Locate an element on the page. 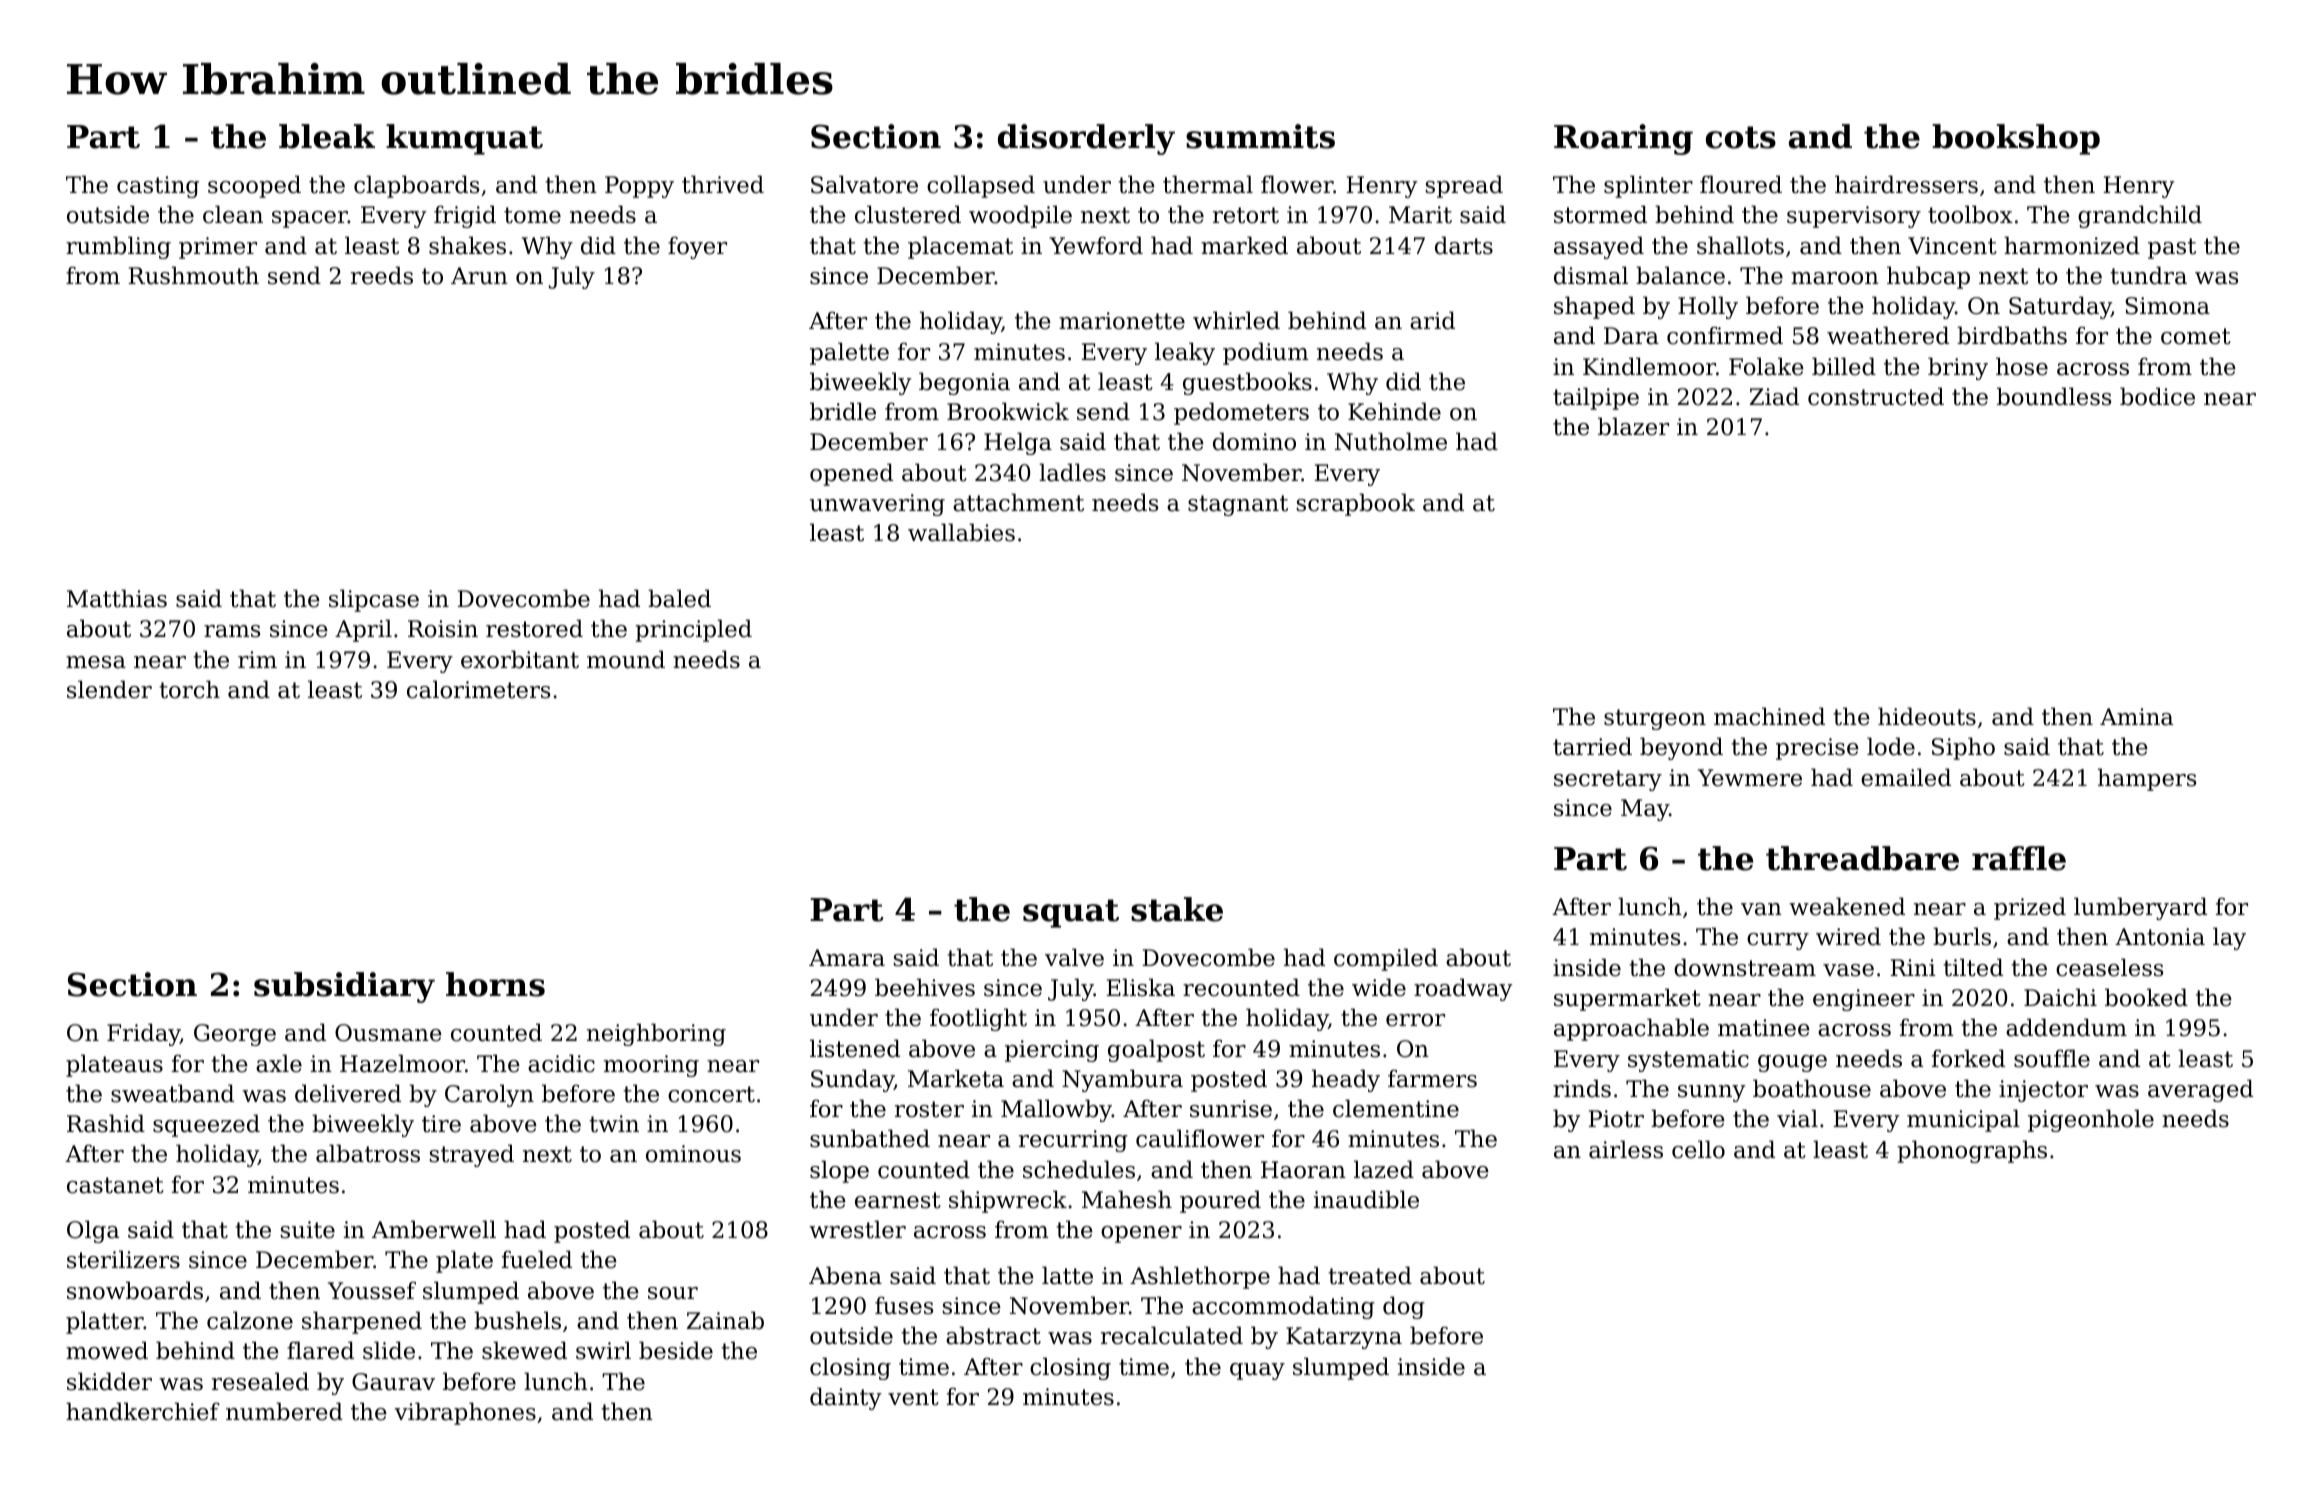  vent is located at coordinates (913, 1397).
